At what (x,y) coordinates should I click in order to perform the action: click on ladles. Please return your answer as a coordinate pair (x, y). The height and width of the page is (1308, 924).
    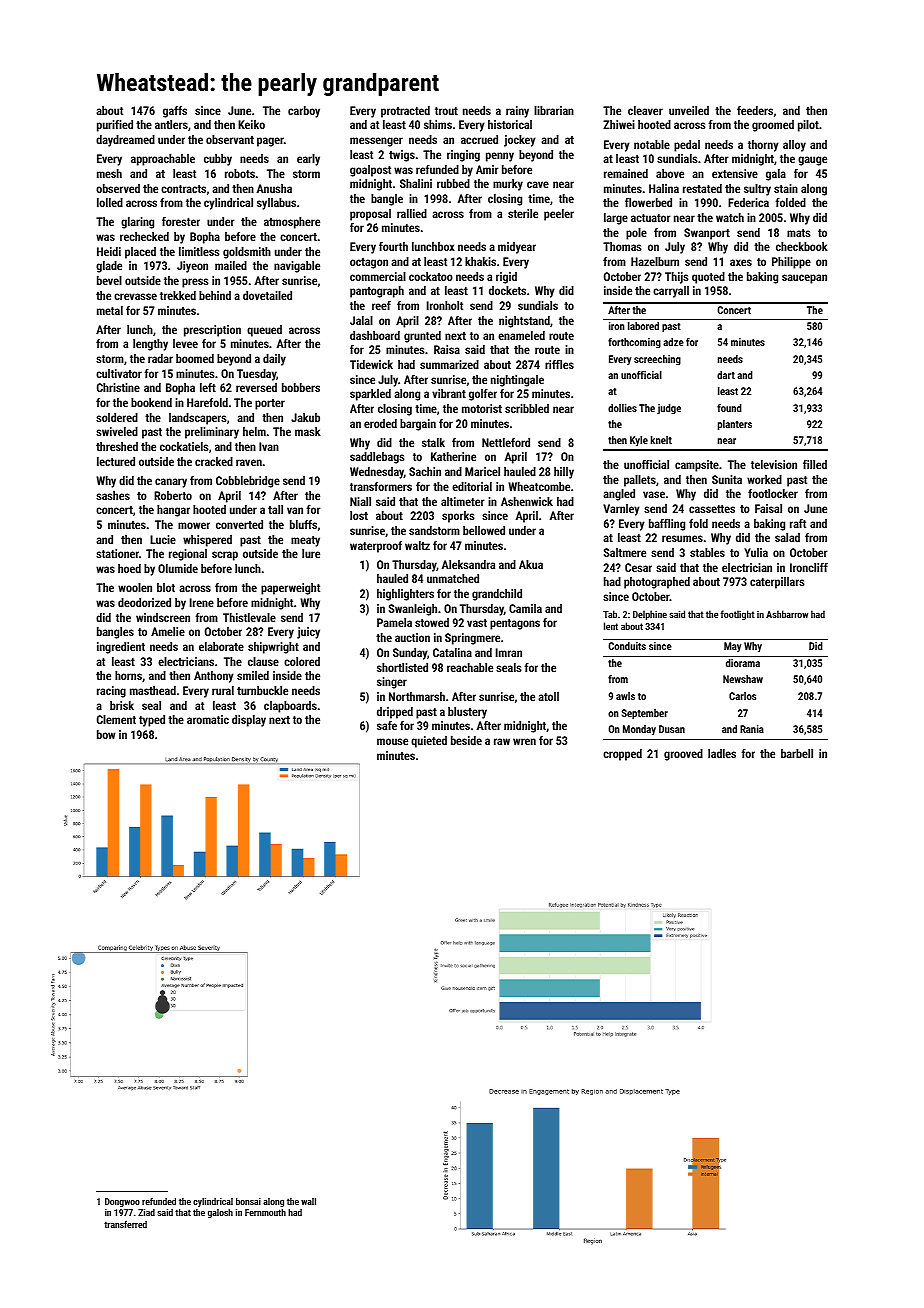
    Looking at the image, I should click on (722, 753).
